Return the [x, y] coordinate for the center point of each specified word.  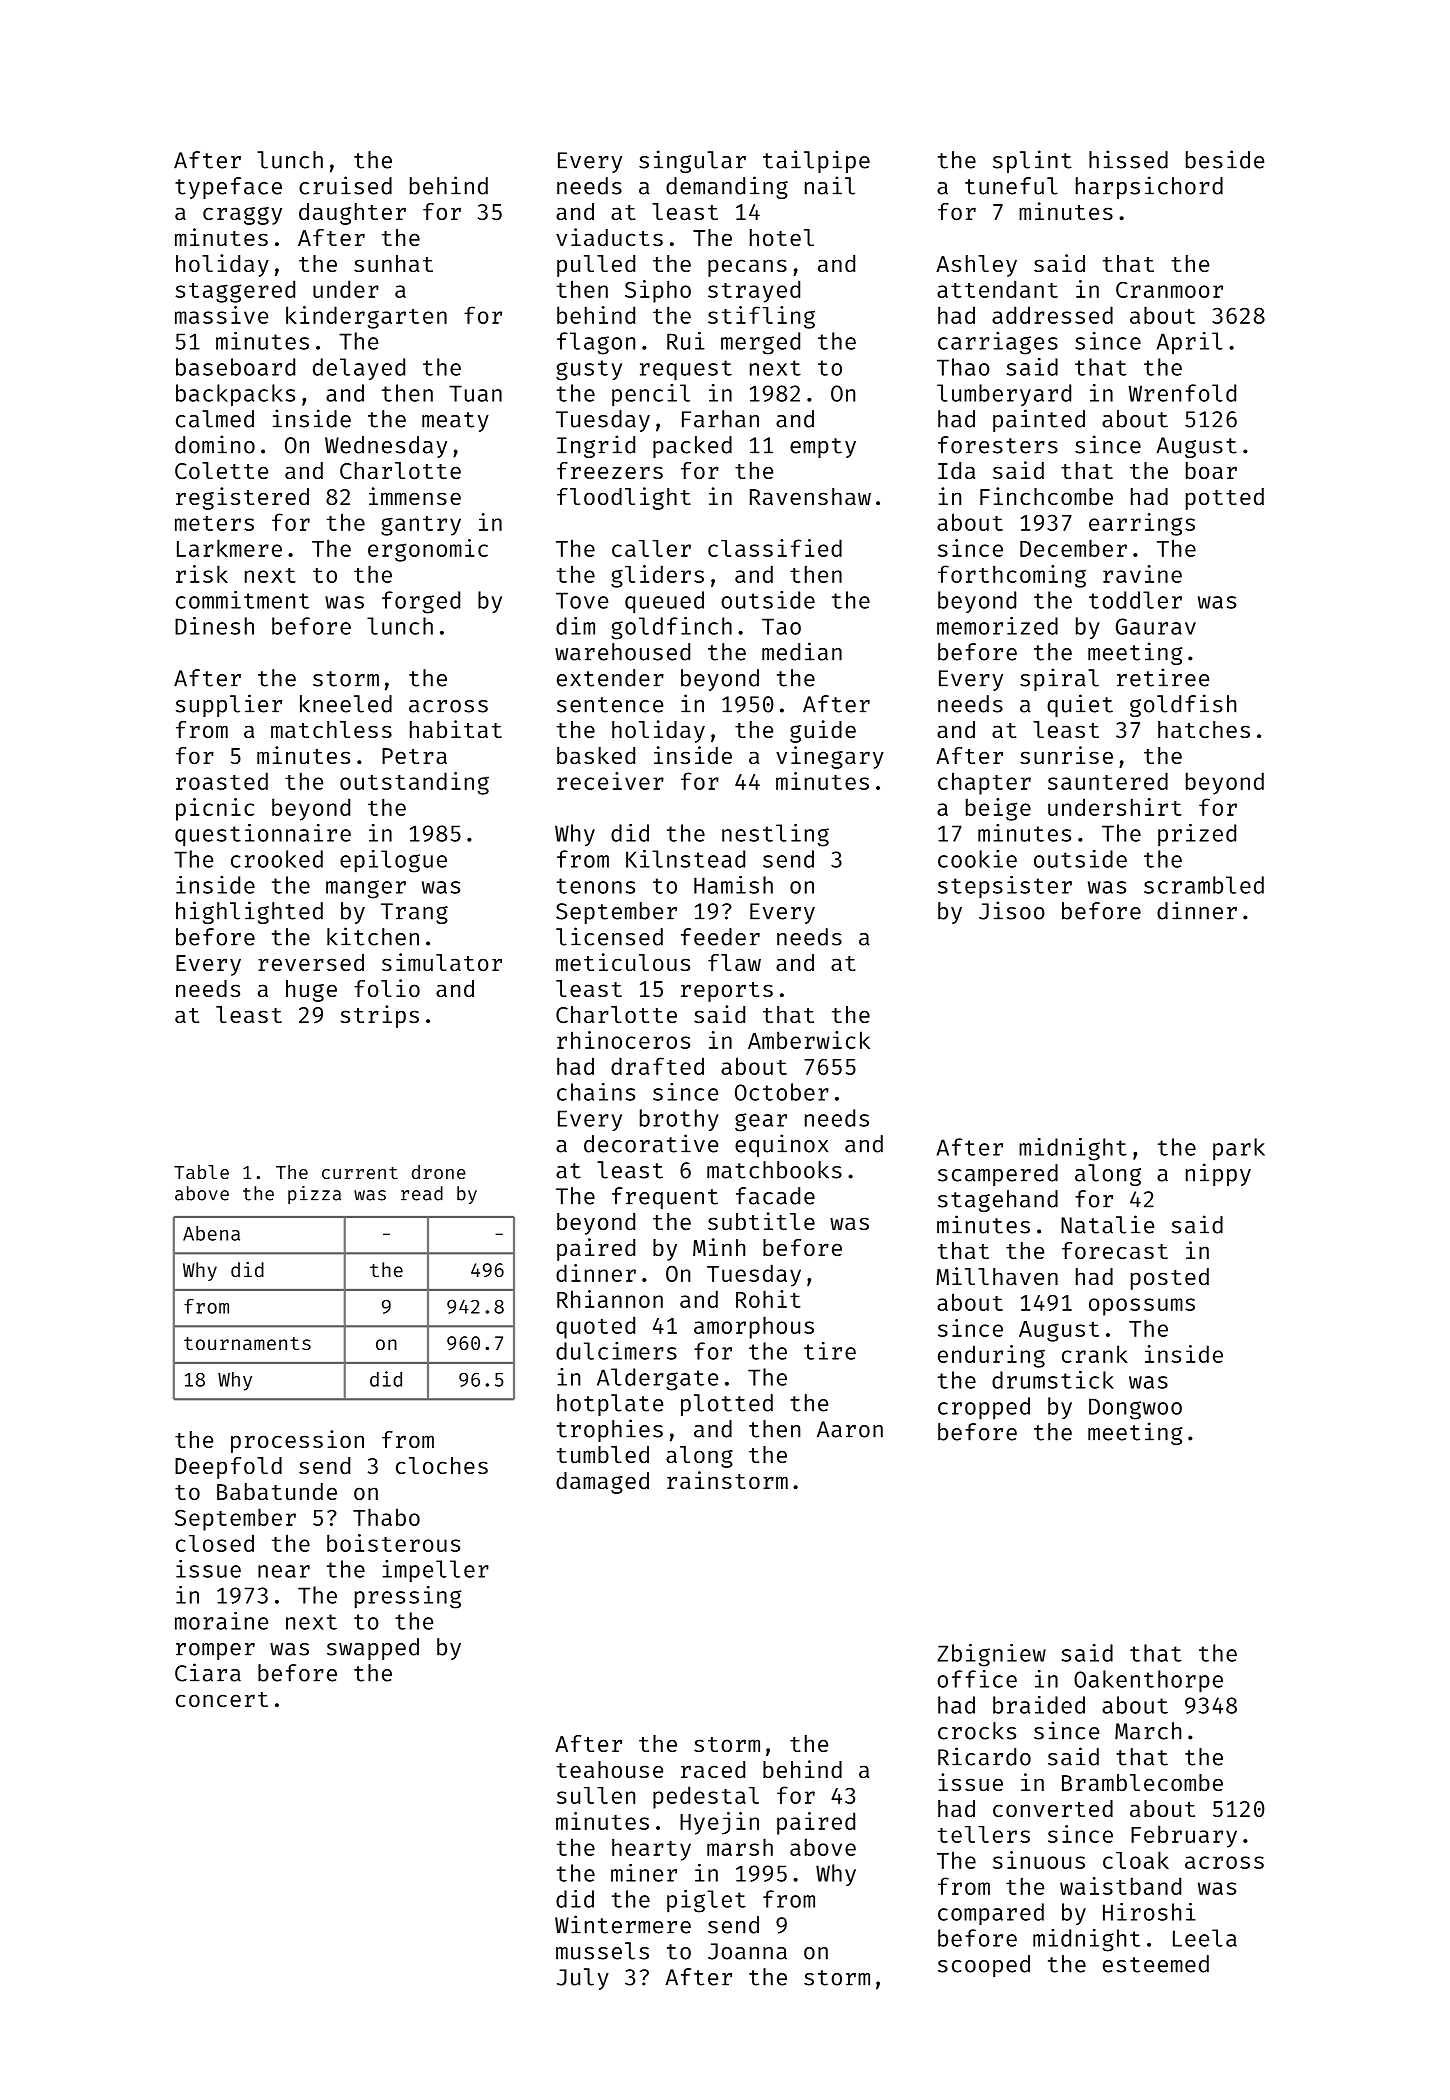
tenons [596, 886]
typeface [228, 188]
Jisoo [1012, 910]
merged [760, 343]
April [1190, 343]
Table [201, 1172]
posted [1170, 1279]
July [583, 1979]
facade [775, 1196]
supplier [229, 705]
